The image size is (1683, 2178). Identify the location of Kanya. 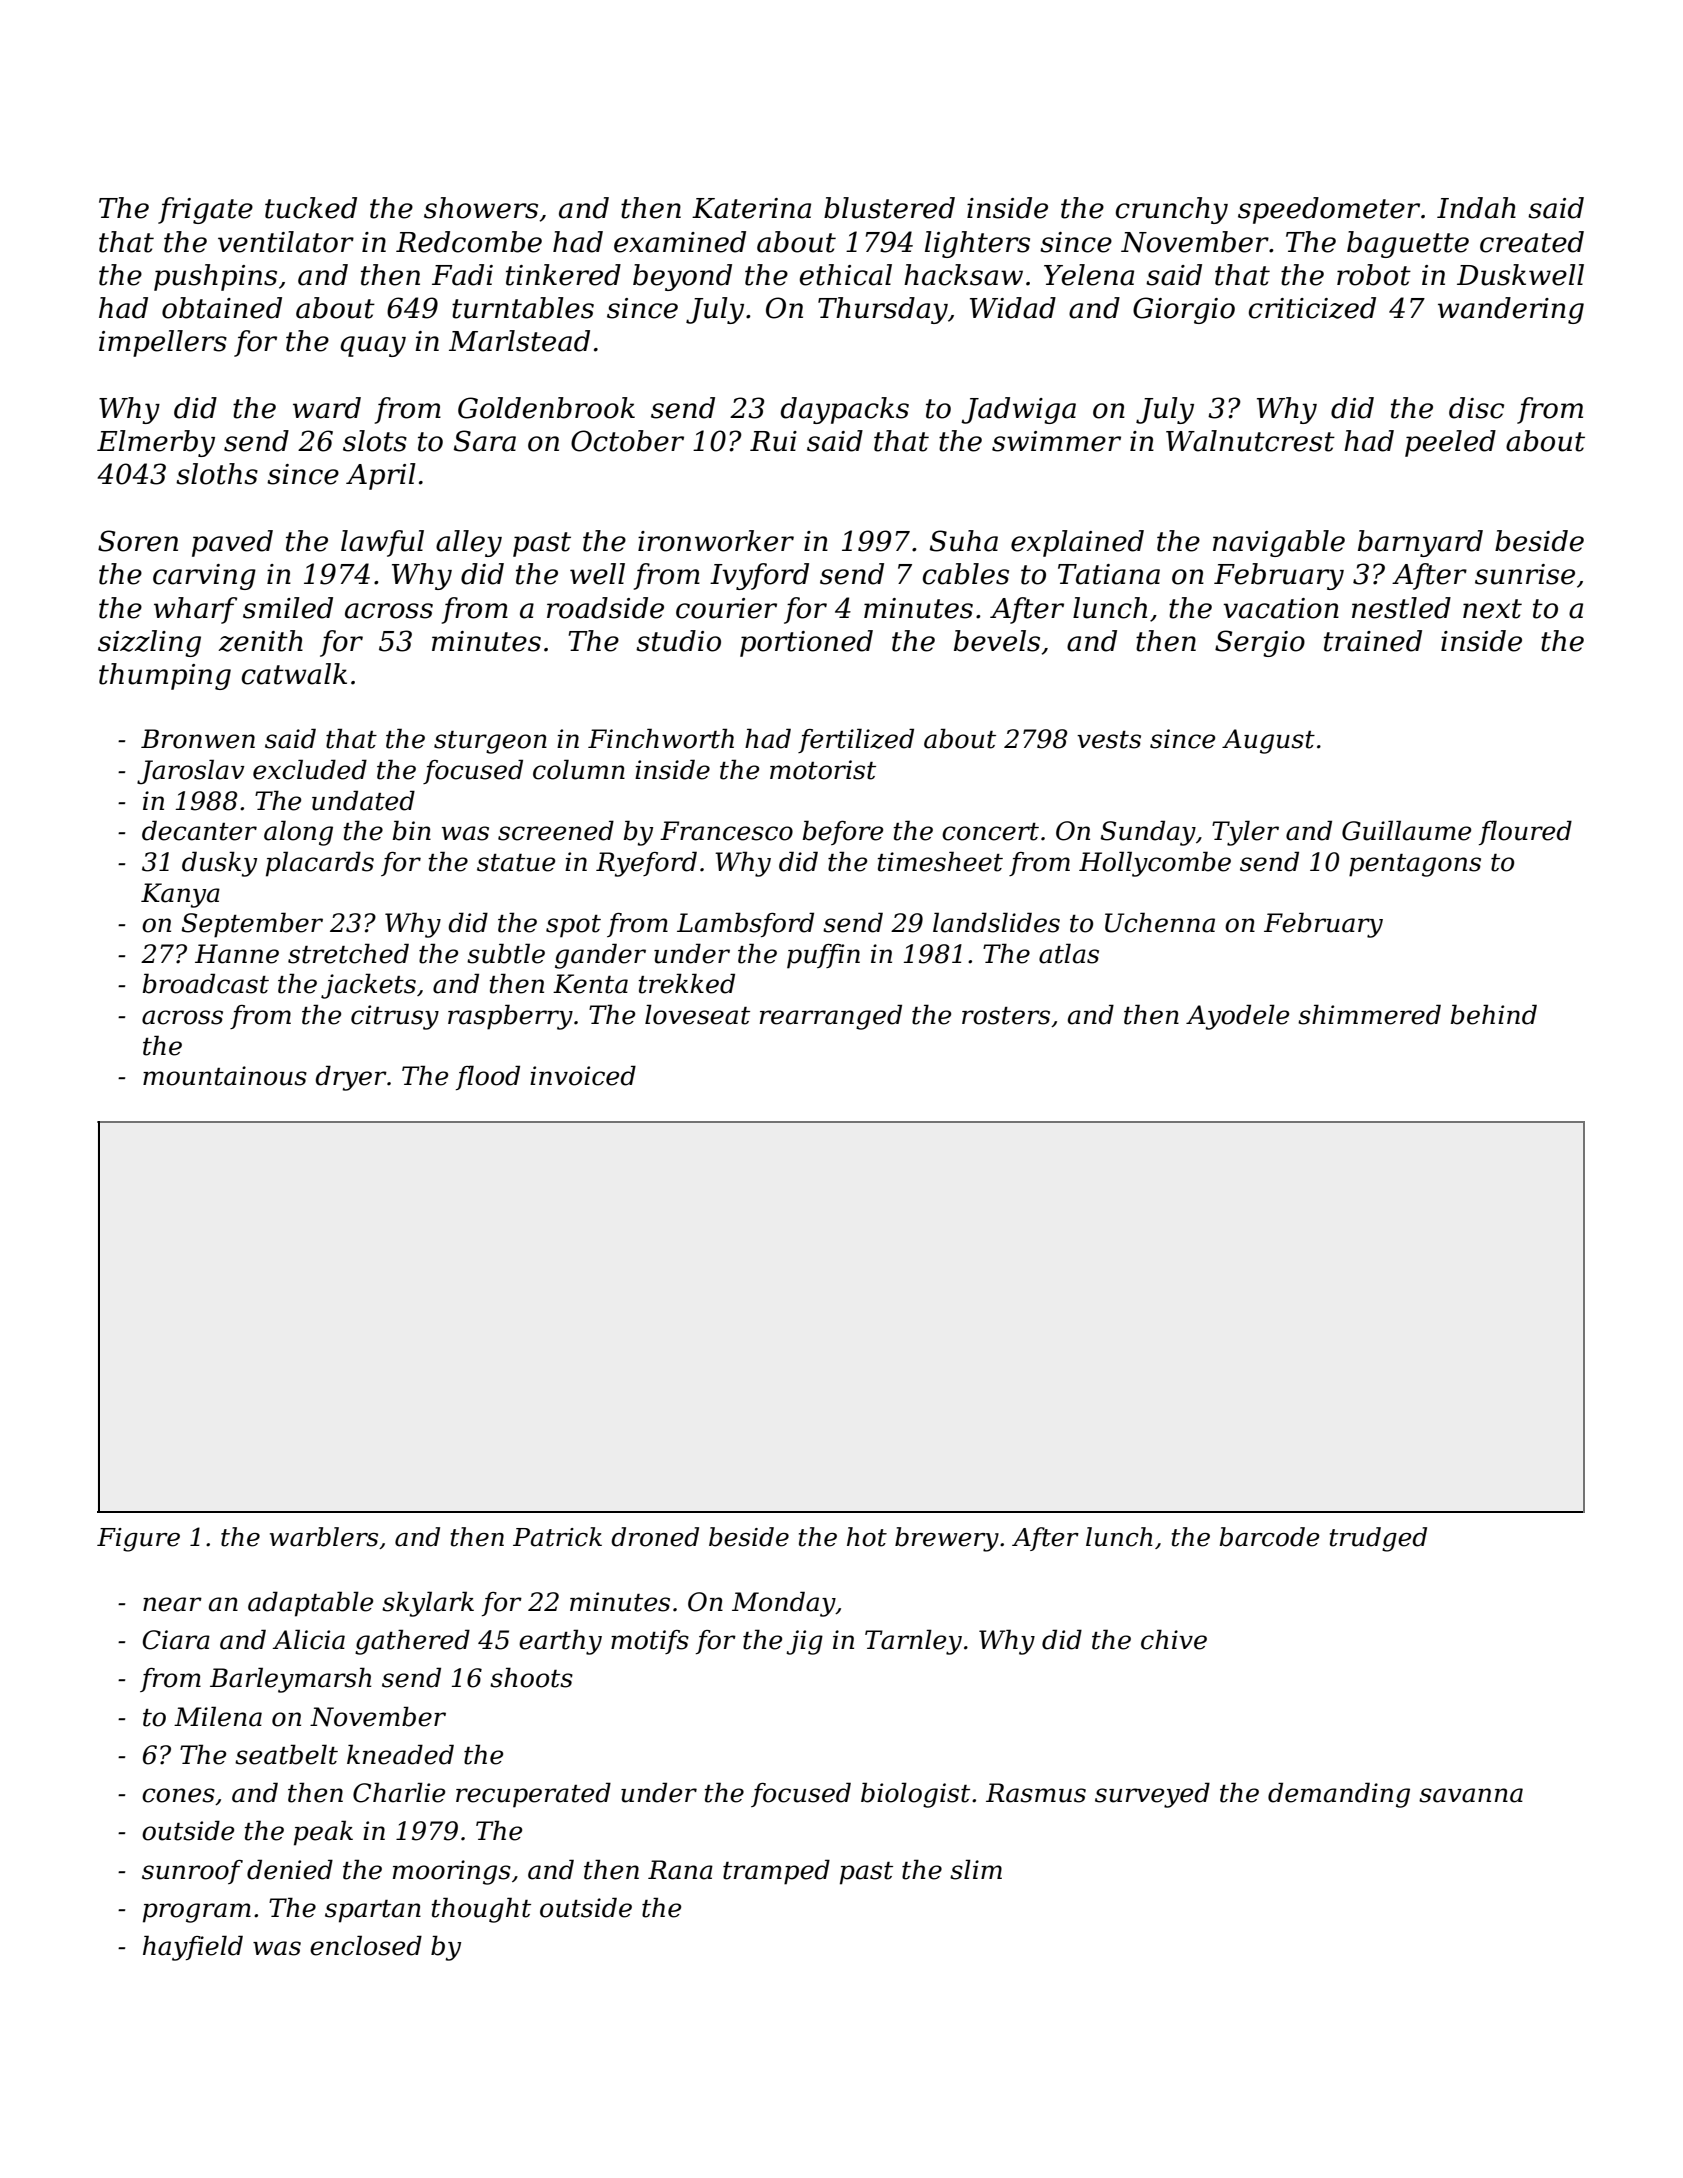
(180, 895).
